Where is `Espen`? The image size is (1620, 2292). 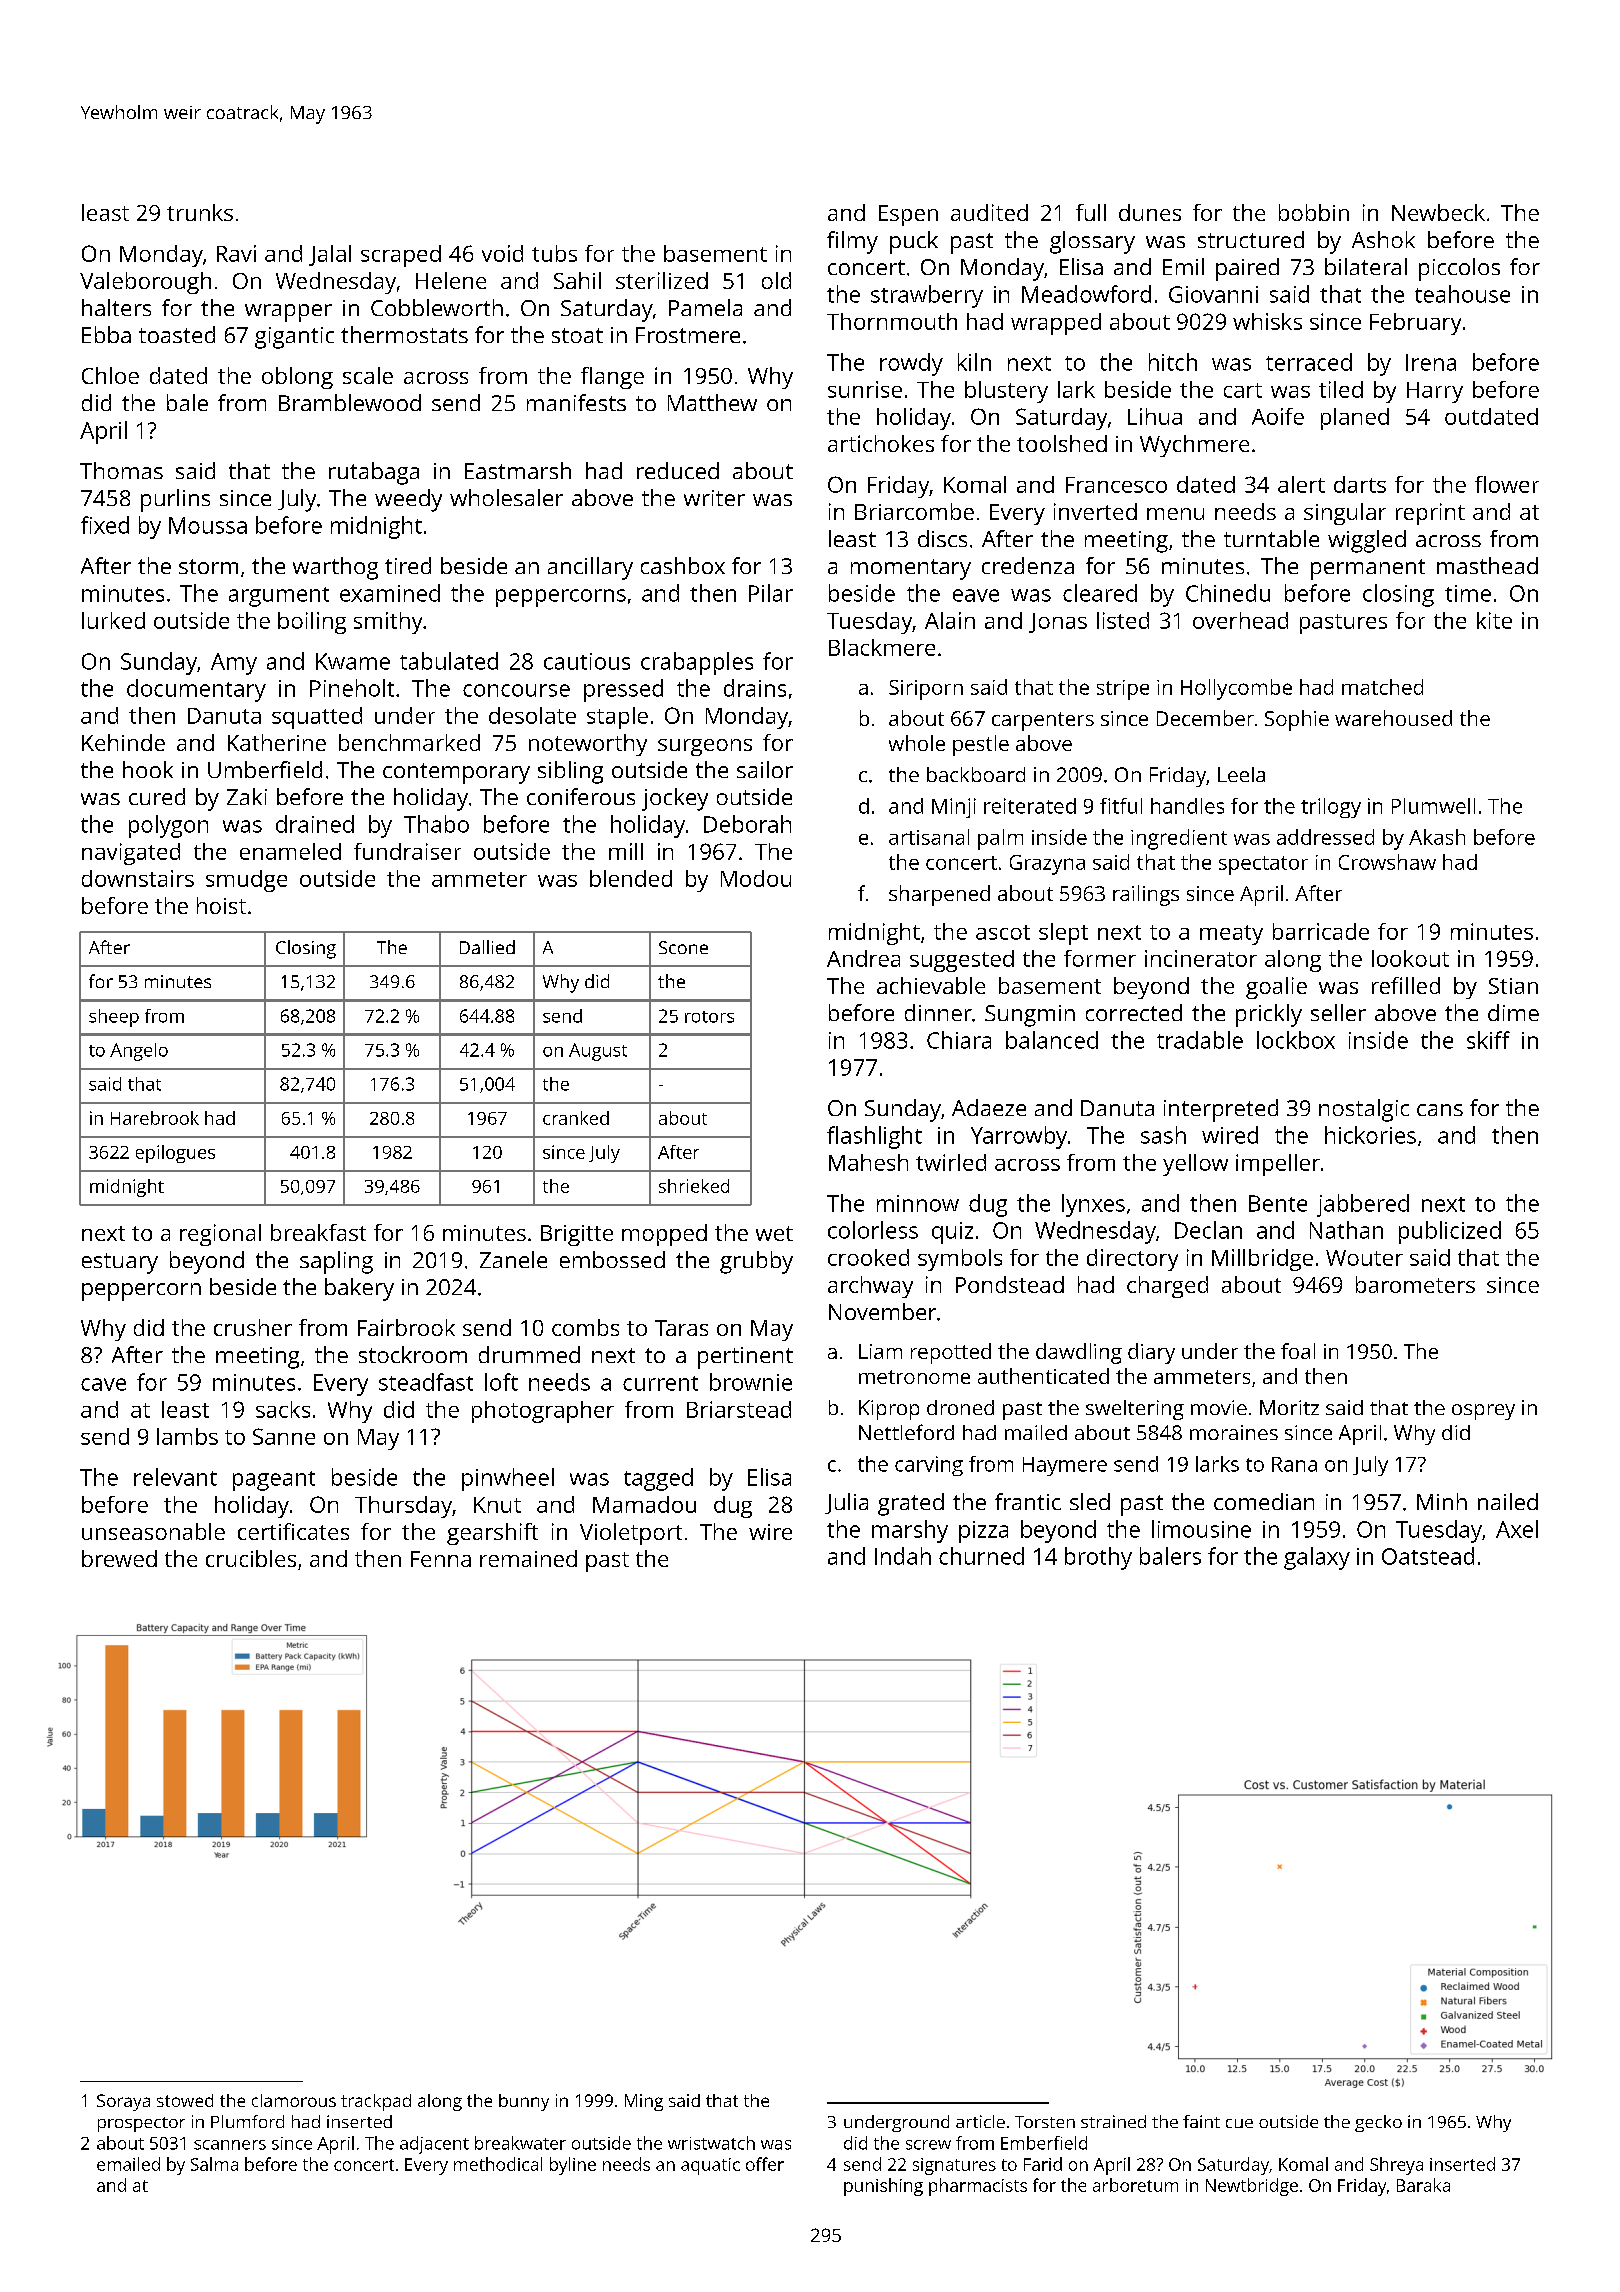 Espen is located at coordinates (908, 215).
